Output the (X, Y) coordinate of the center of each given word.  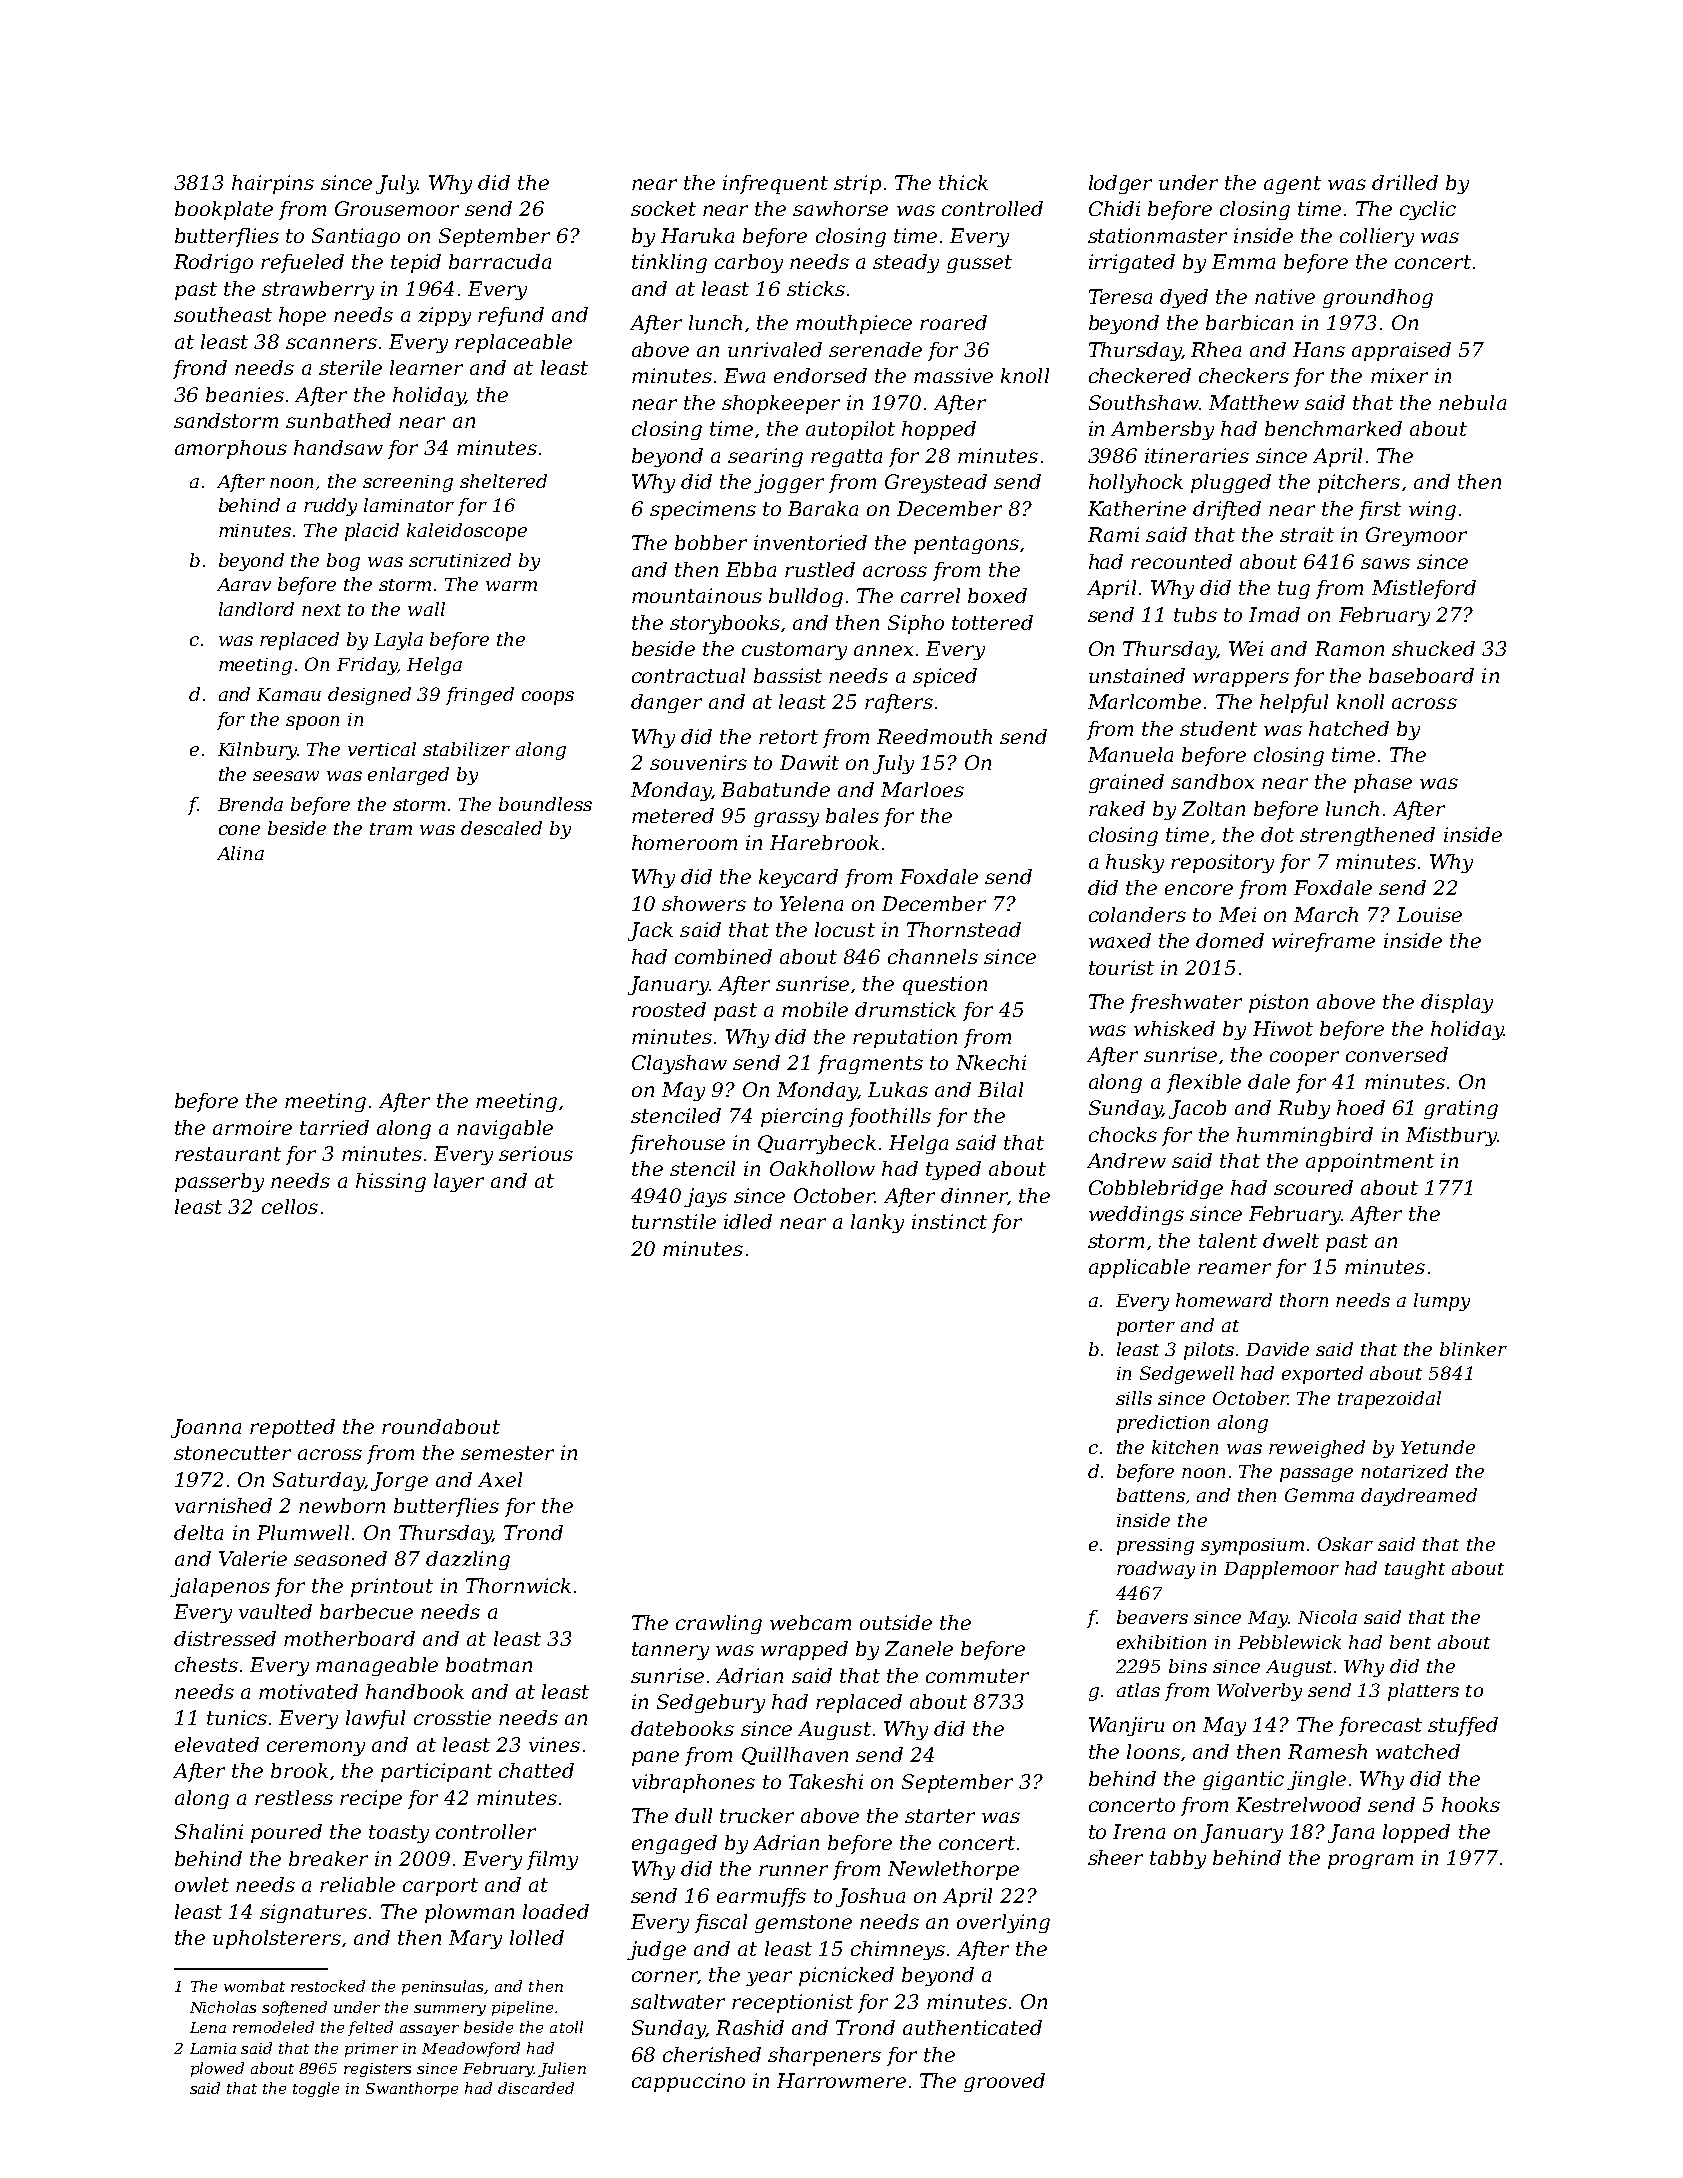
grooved (1004, 2082)
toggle (316, 2089)
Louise (1429, 914)
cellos (290, 1206)
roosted (669, 1009)
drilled (1405, 182)
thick (963, 182)
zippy (444, 316)
